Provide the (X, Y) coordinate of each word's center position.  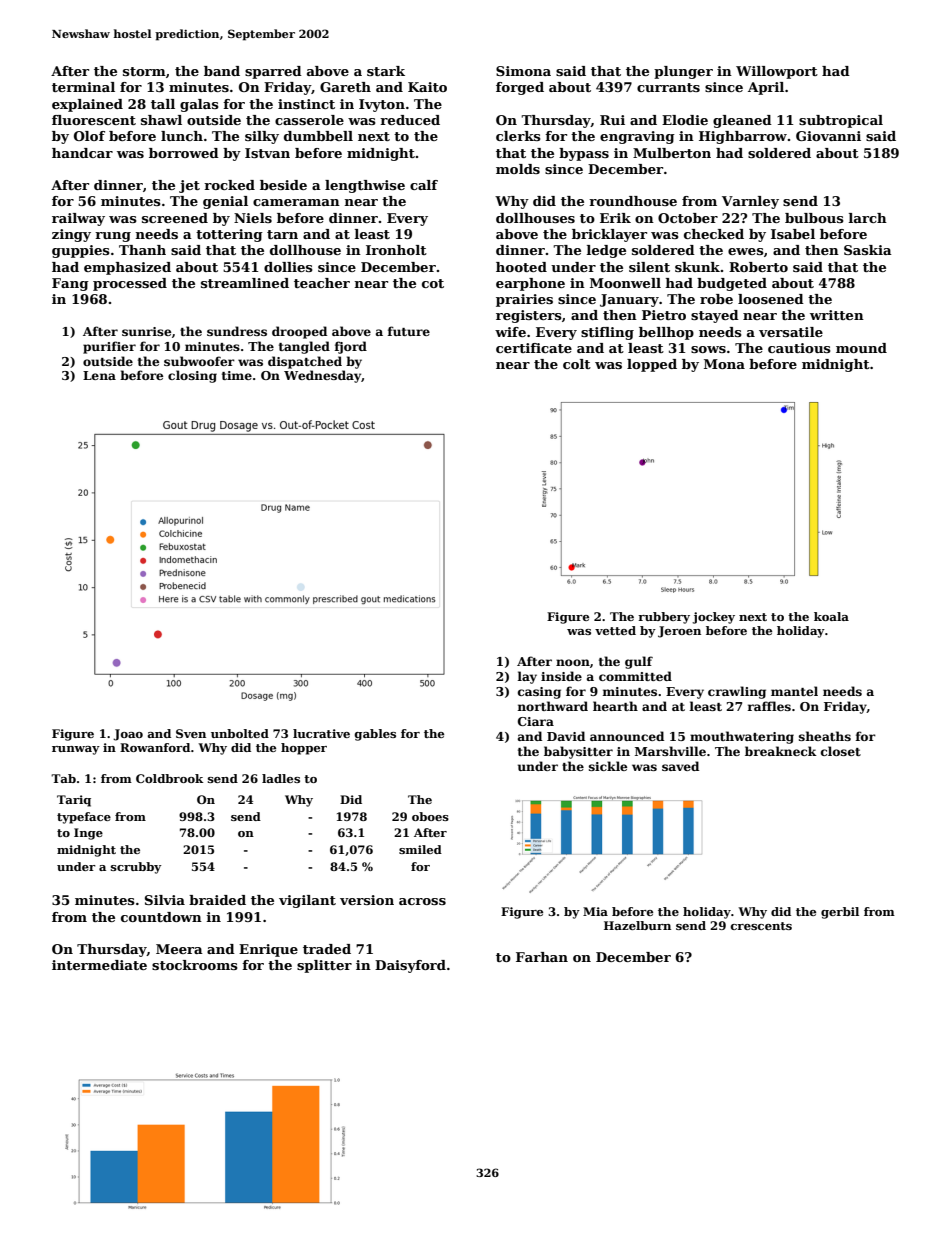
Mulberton (672, 153)
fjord (351, 347)
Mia (595, 911)
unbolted (240, 733)
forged (520, 88)
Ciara (536, 721)
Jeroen (679, 632)
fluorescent (94, 120)
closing (192, 376)
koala (831, 616)
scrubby (136, 868)
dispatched (305, 362)
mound (861, 348)
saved (680, 766)
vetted (615, 630)
